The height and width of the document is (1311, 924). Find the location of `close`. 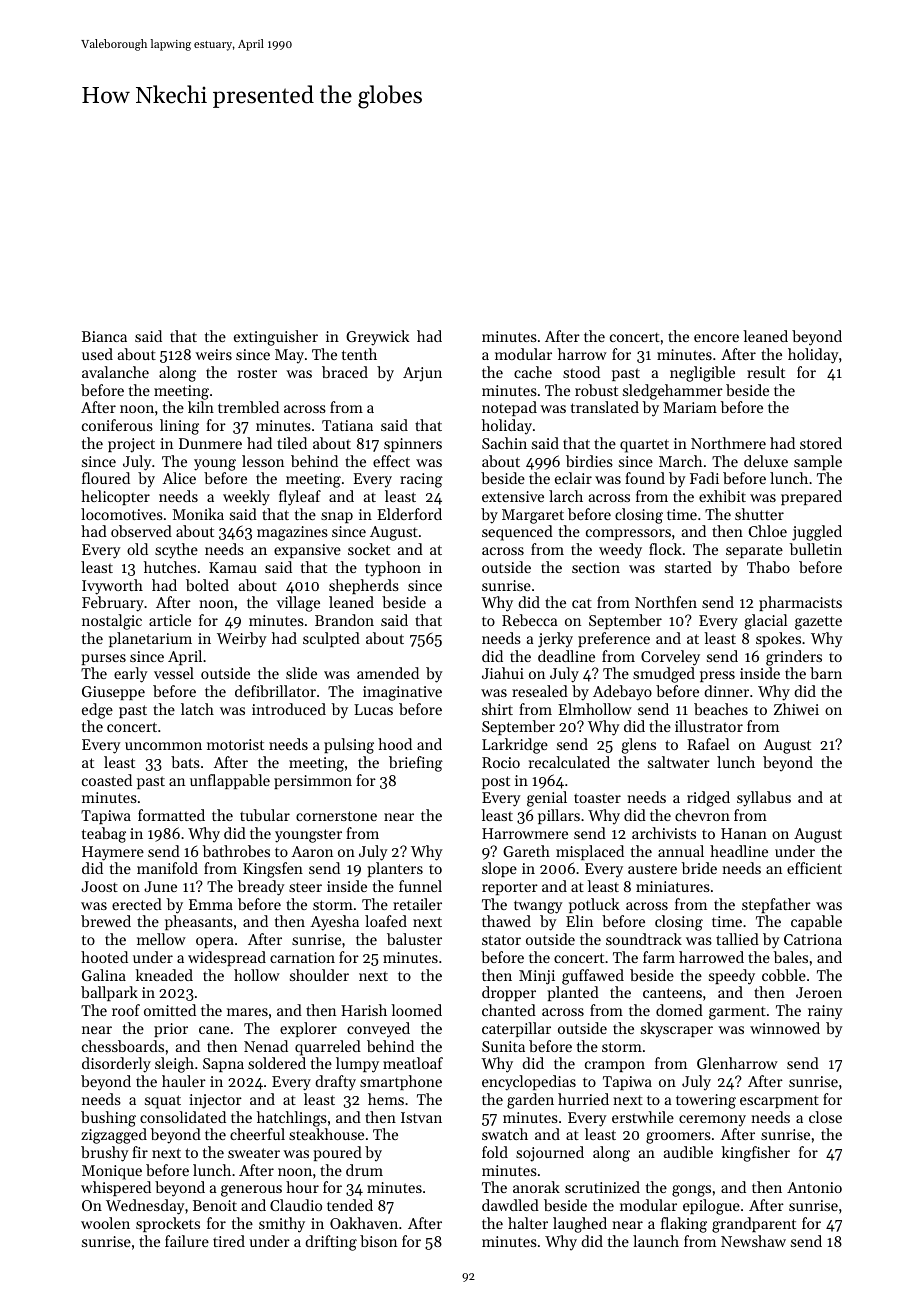

close is located at coordinates (825, 1117).
